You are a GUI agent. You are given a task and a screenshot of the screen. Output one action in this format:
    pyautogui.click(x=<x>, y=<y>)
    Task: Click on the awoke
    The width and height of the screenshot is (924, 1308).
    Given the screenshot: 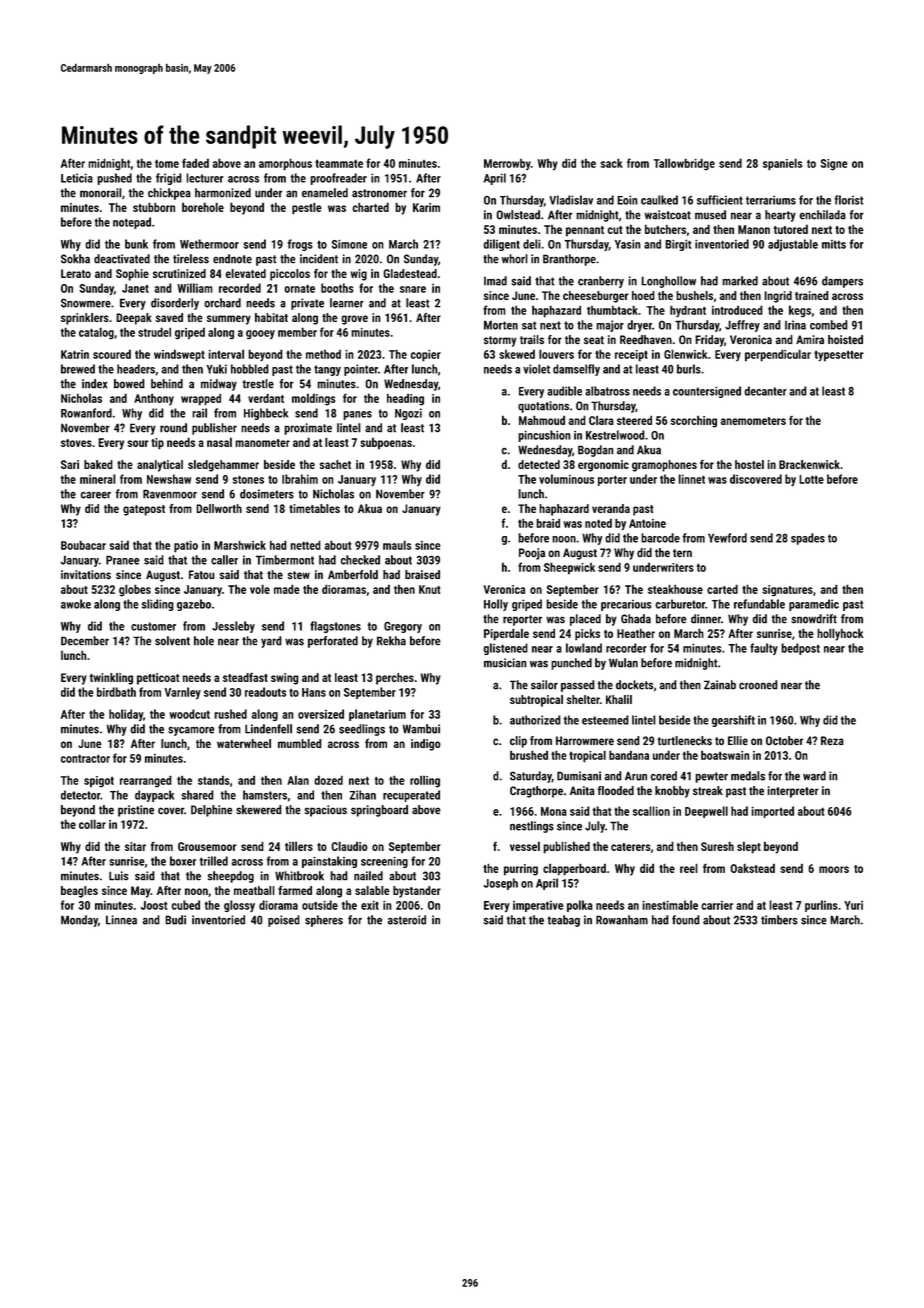 What is the action you would take?
    pyautogui.click(x=76, y=604)
